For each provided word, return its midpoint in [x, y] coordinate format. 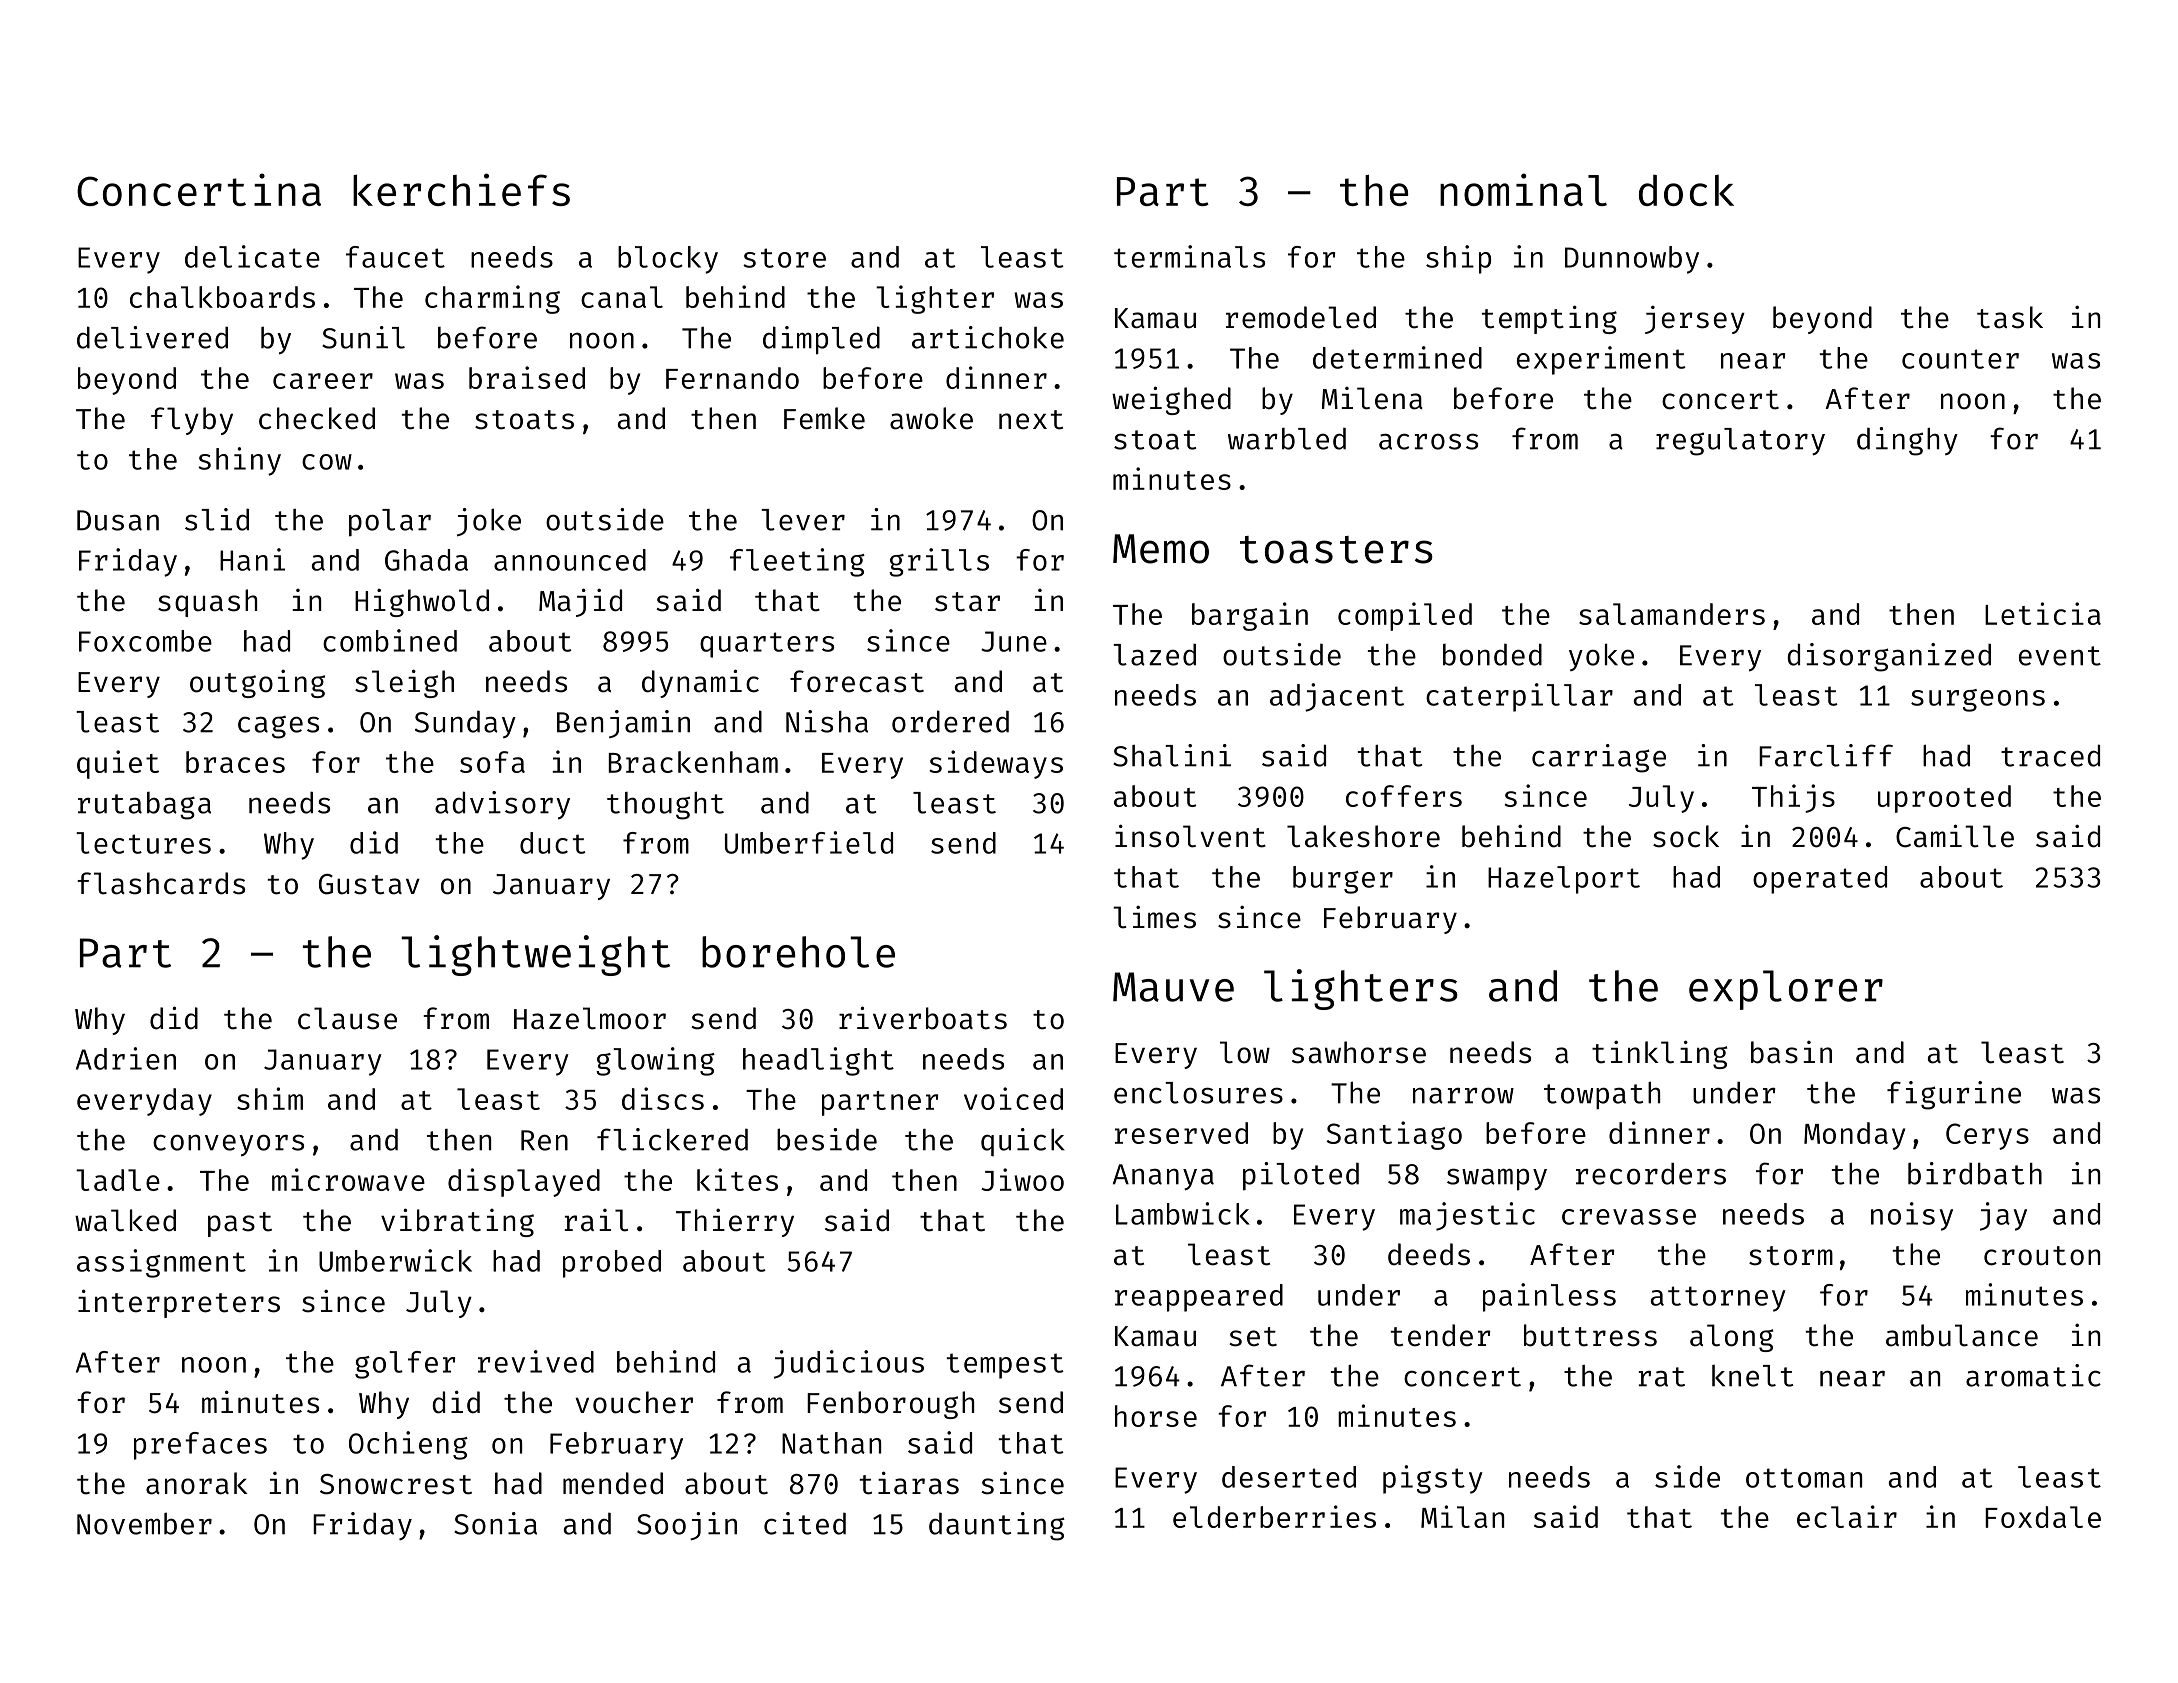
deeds [1429, 1254]
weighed [1171, 400]
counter [1960, 359]
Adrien [126, 1058]
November [144, 1523]
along [1731, 1338]
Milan [1462, 1516]
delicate [252, 256]
